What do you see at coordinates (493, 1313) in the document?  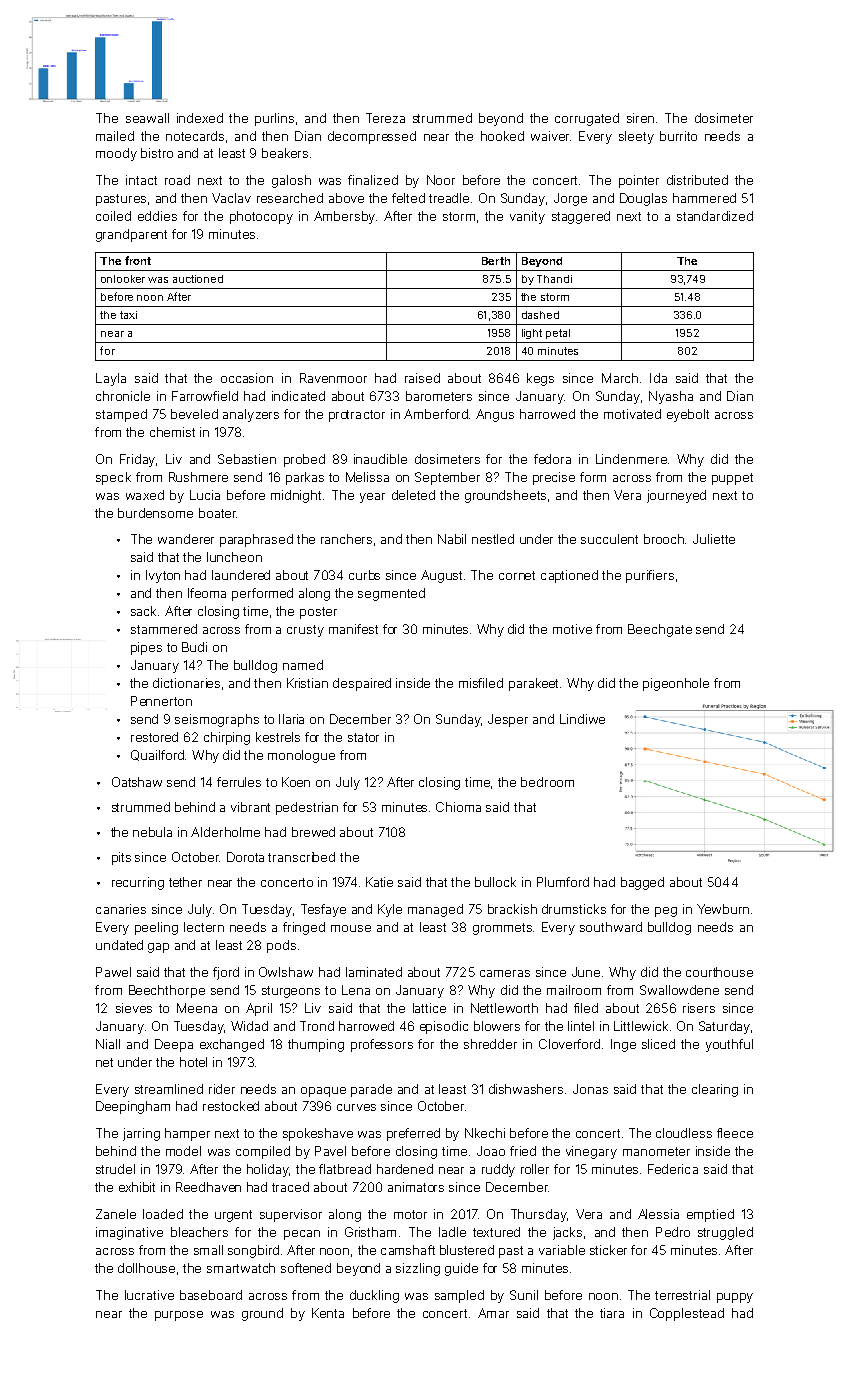 I see `Amar` at bounding box center [493, 1313].
